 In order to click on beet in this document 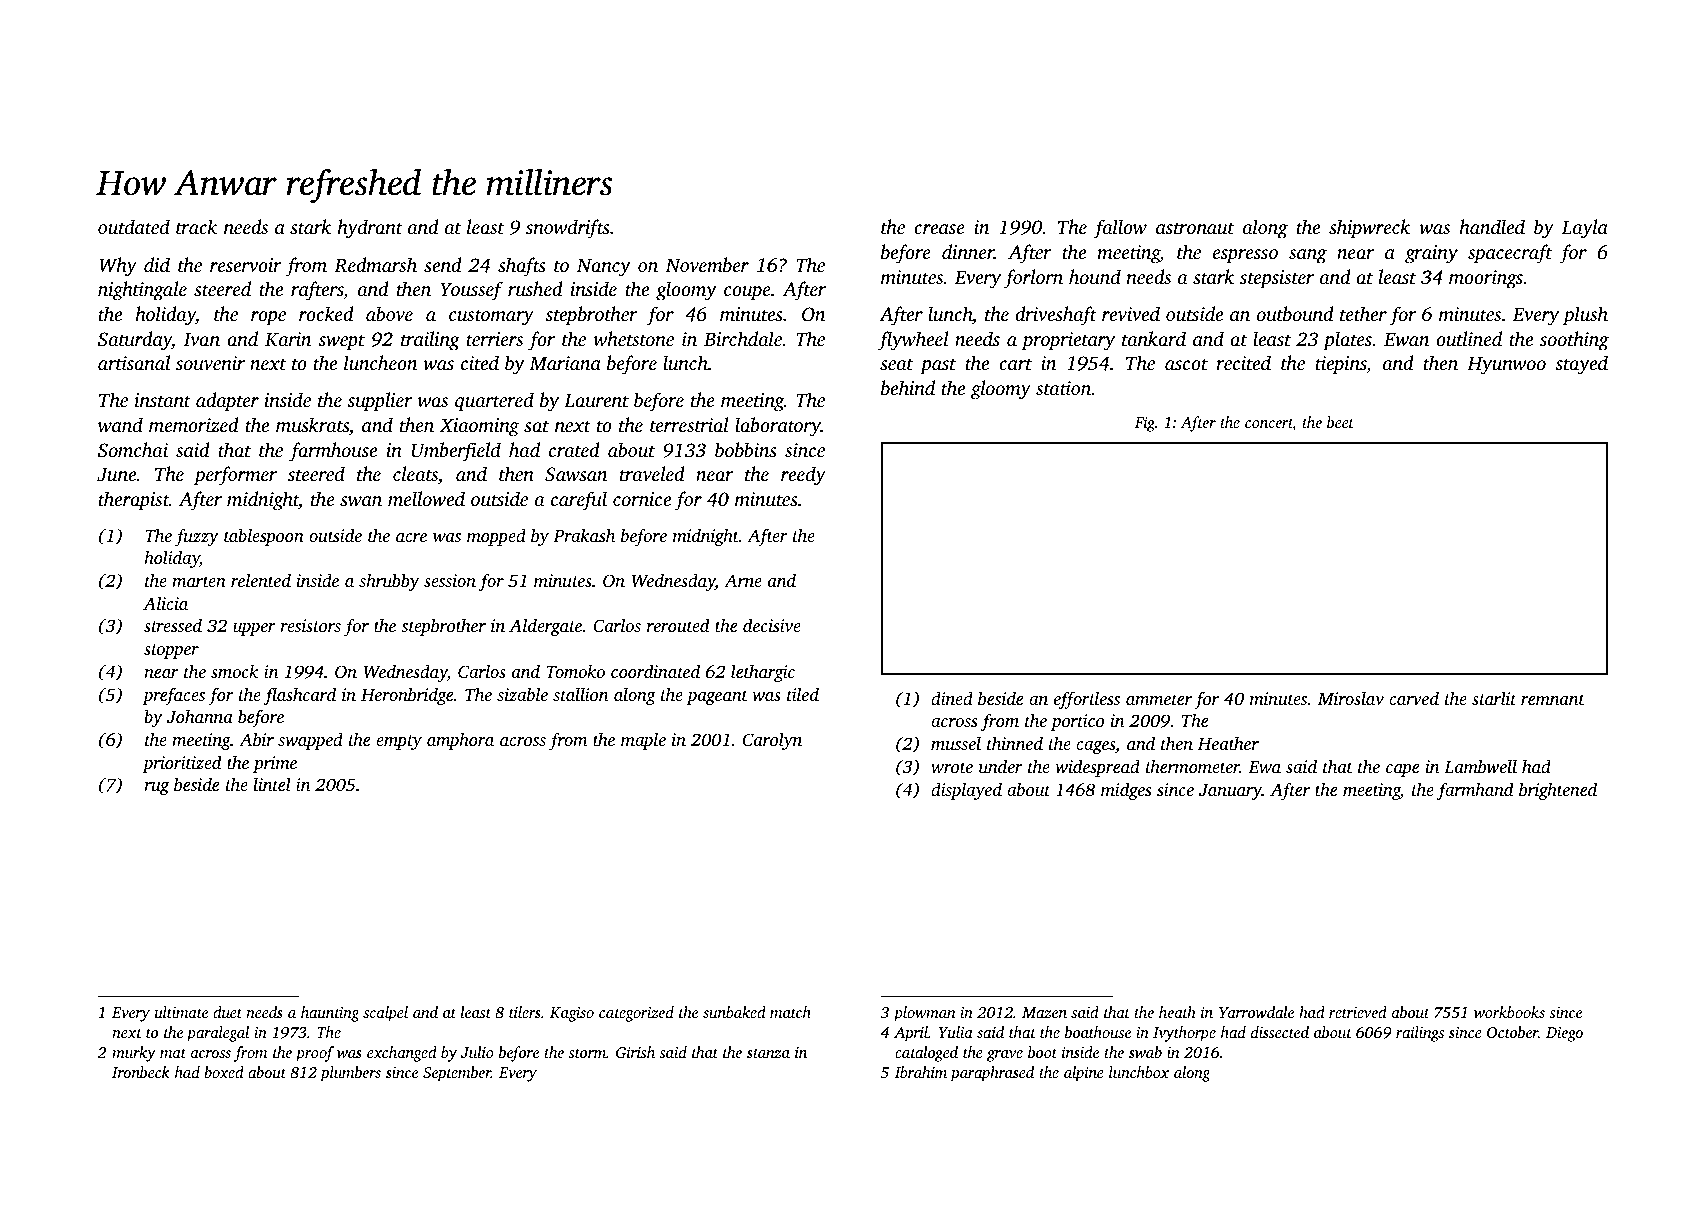, I will do `click(1340, 422)`.
